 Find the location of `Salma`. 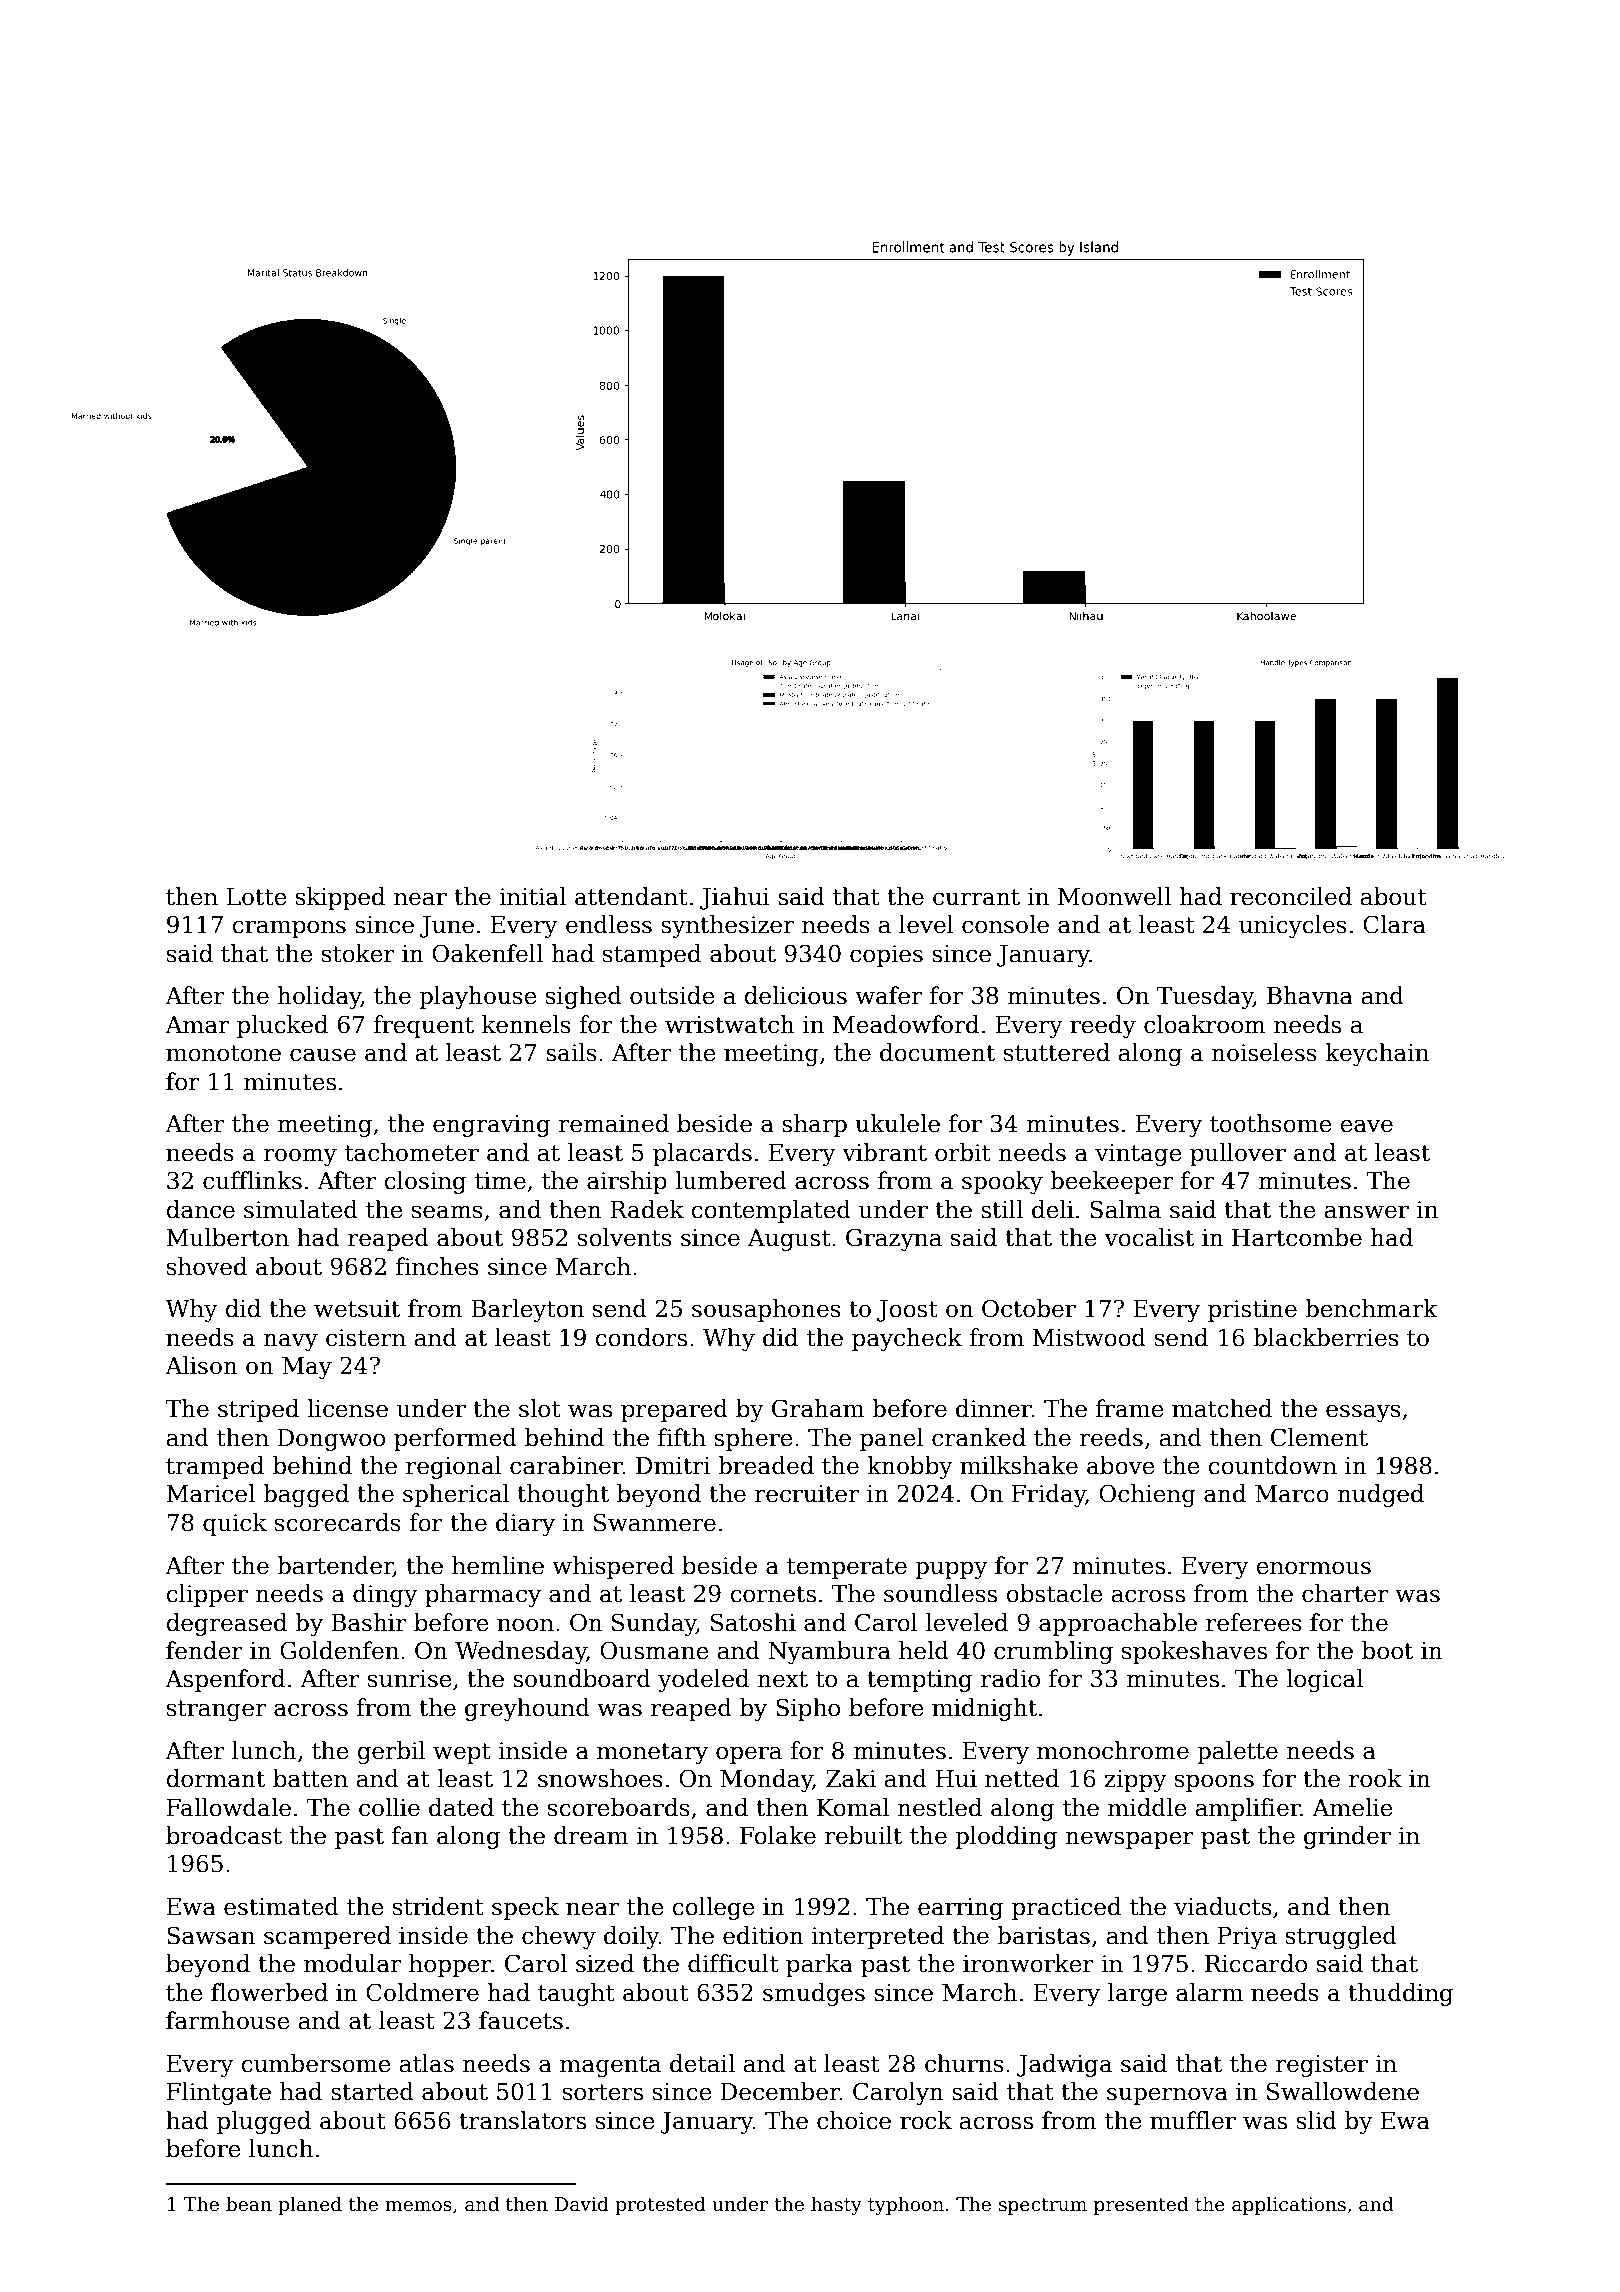

Salma is located at coordinates (1125, 1209).
